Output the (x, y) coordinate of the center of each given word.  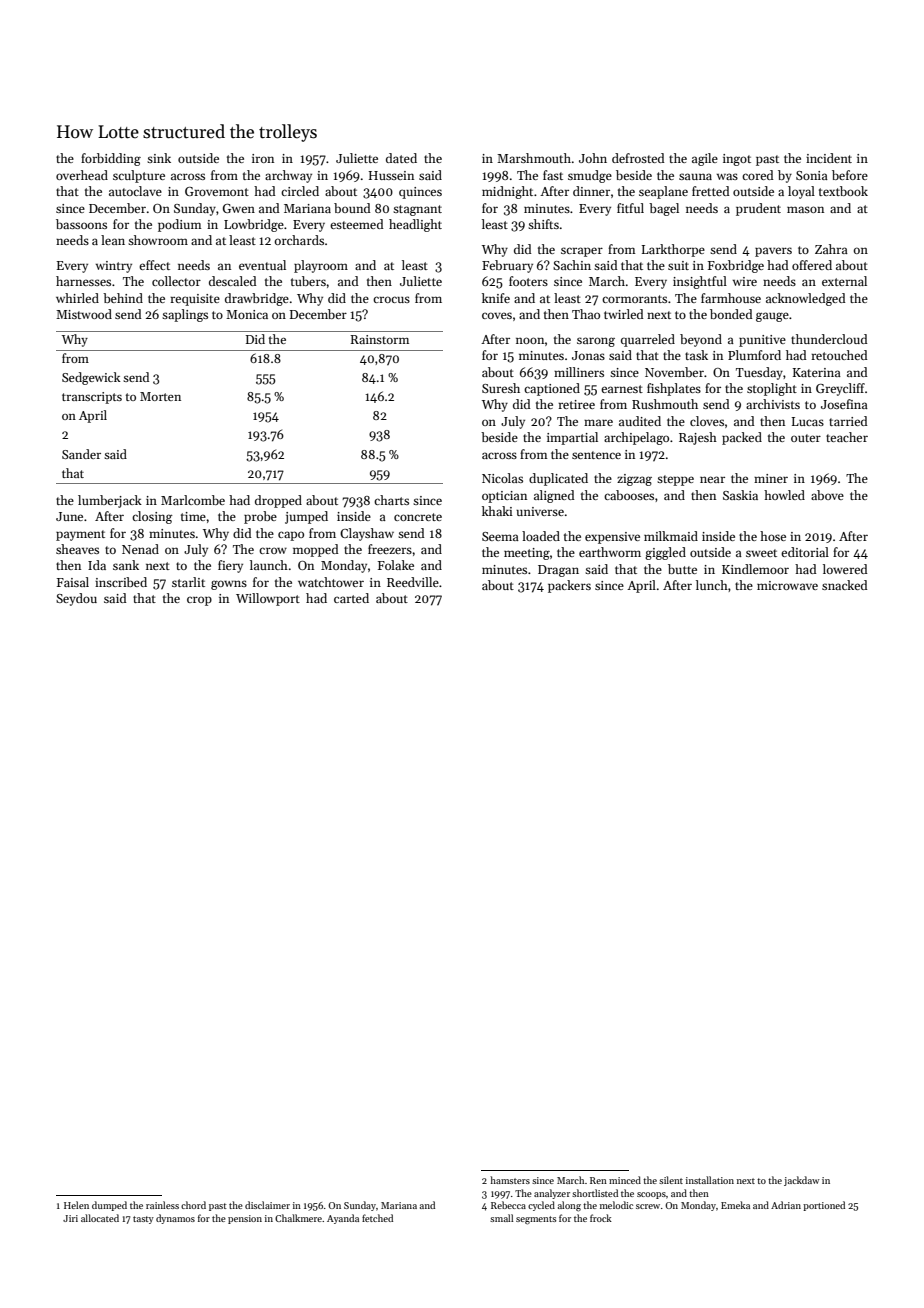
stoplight (772, 389)
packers (569, 586)
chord (193, 1205)
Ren (598, 1180)
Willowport (268, 599)
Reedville (413, 582)
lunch (712, 585)
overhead (82, 175)
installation (710, 1180)
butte (682, 569)
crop (199, 601)
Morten (160, 396)
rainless (162, 1205)
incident (829, 158)
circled (300, 191)
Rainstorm (379, 339)
